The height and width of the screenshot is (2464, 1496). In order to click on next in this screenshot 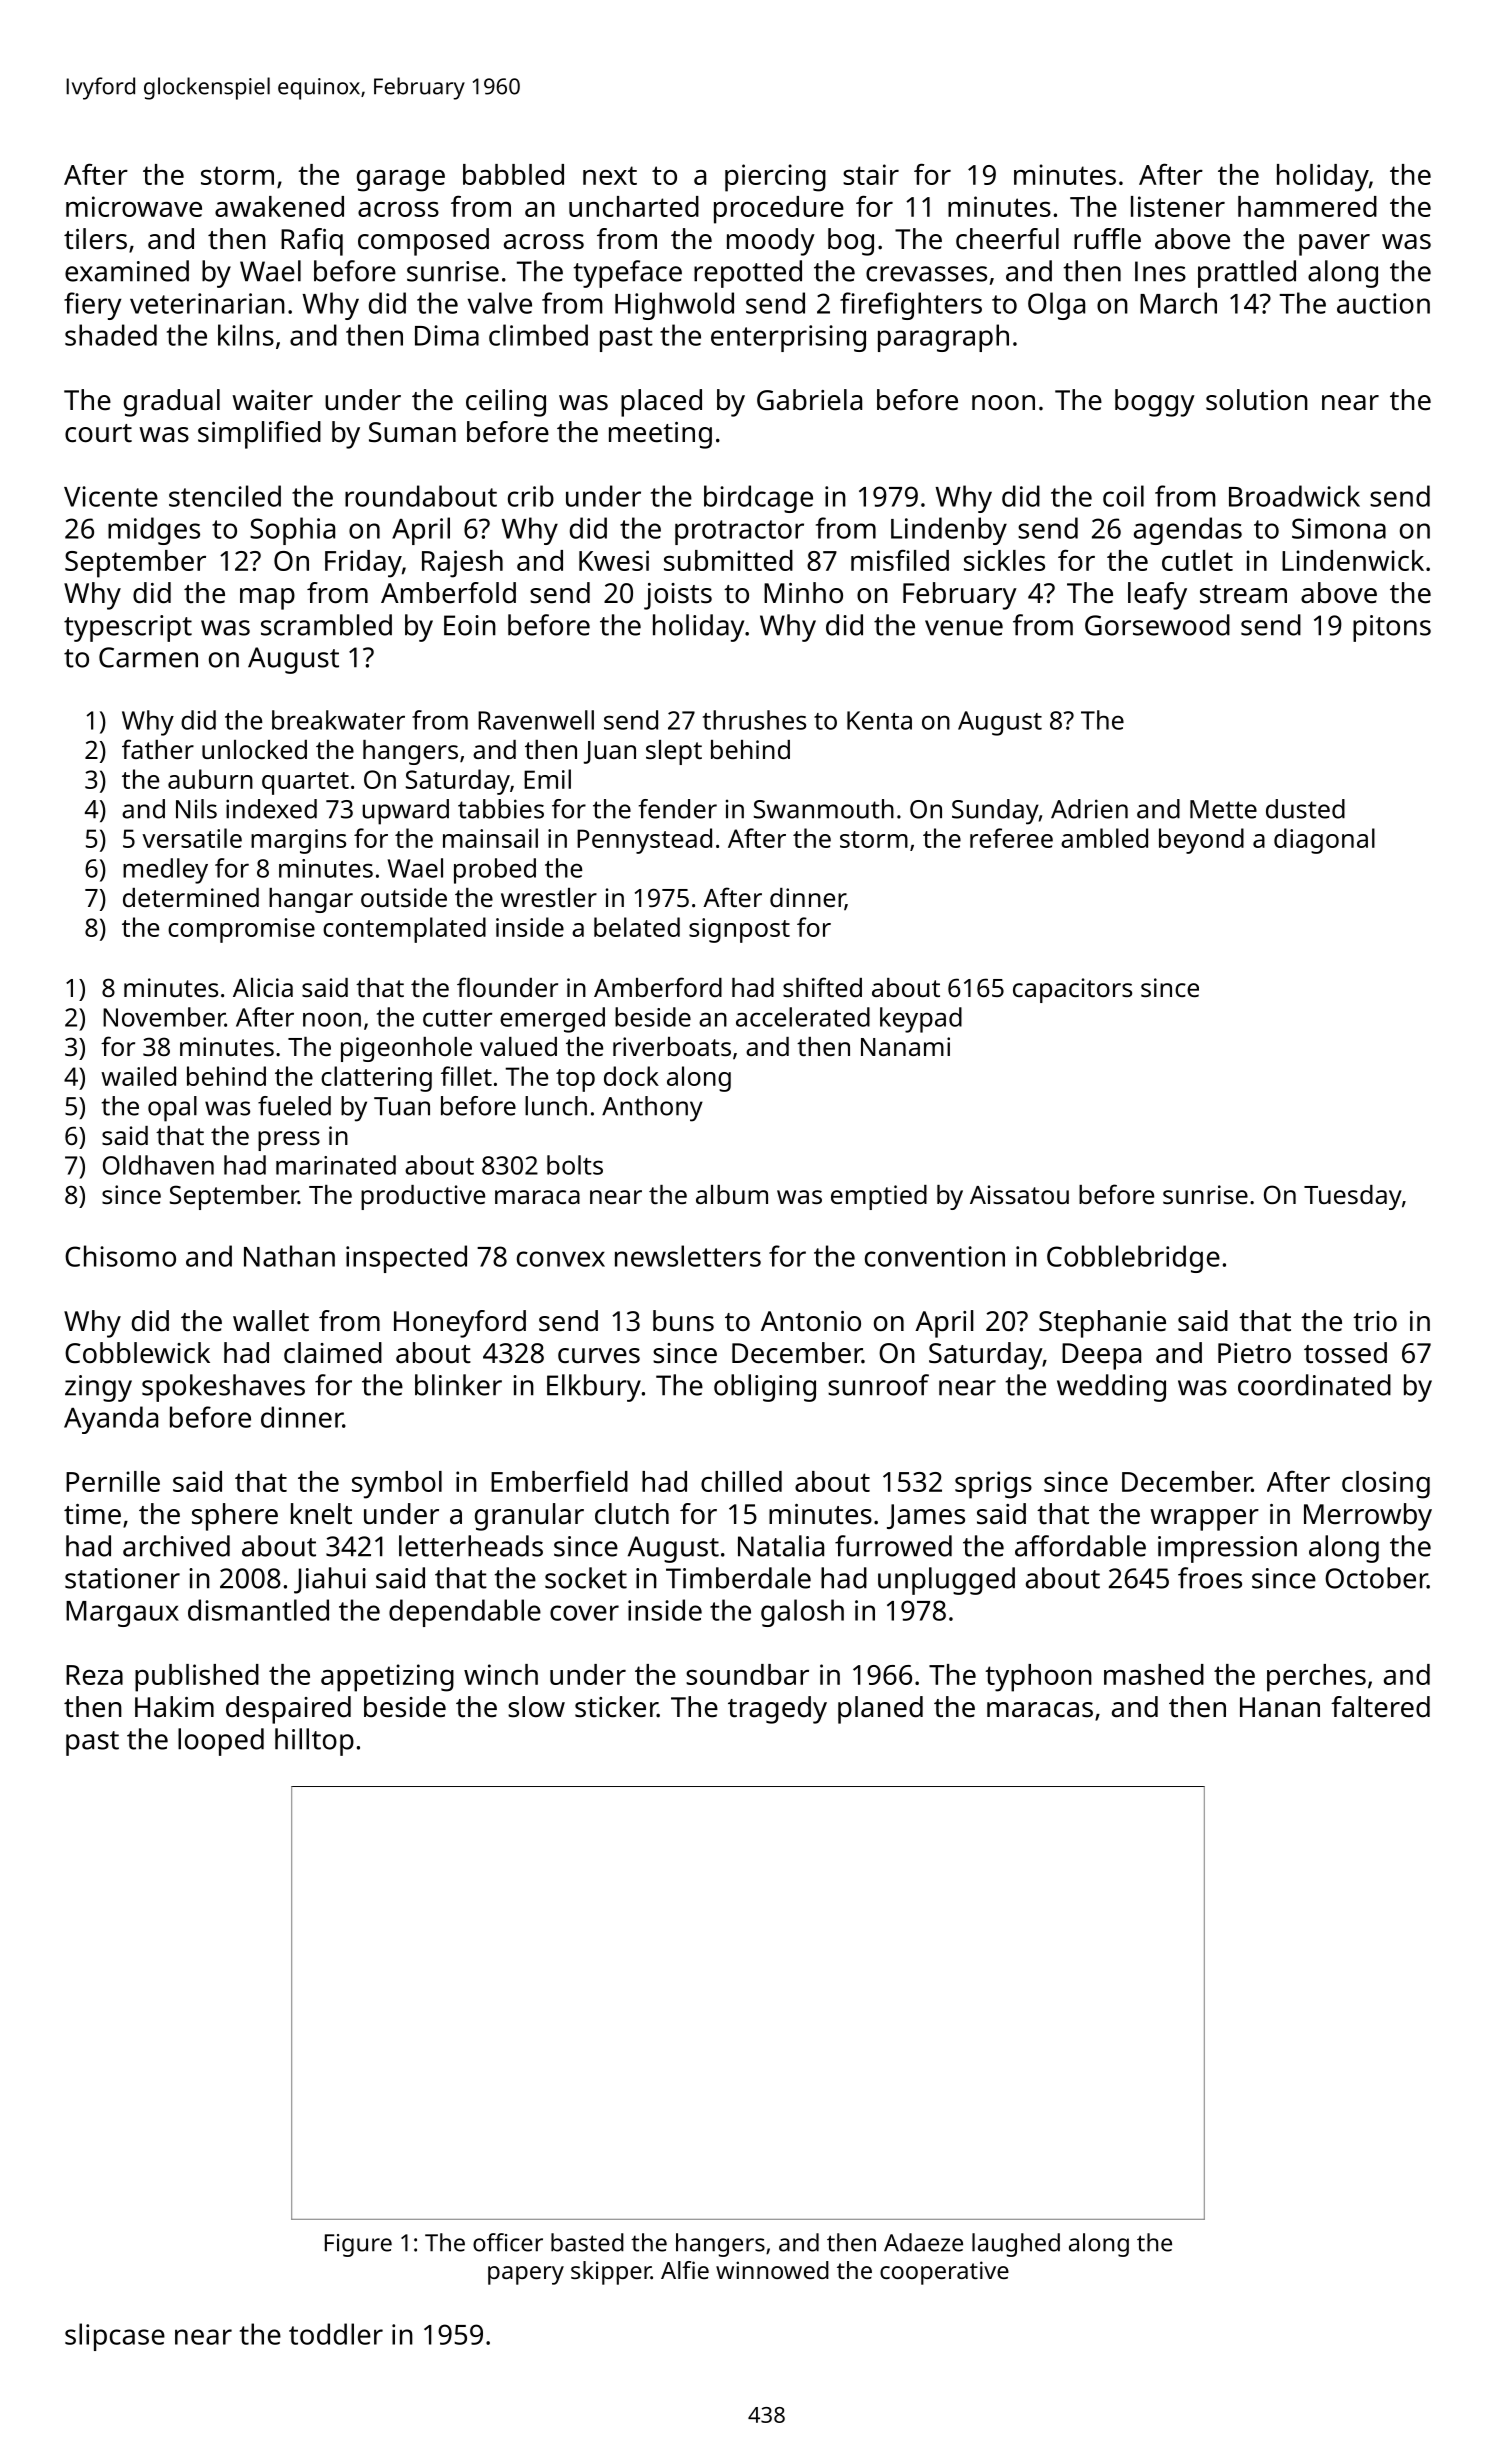, I will do `click(610, 175)`.
